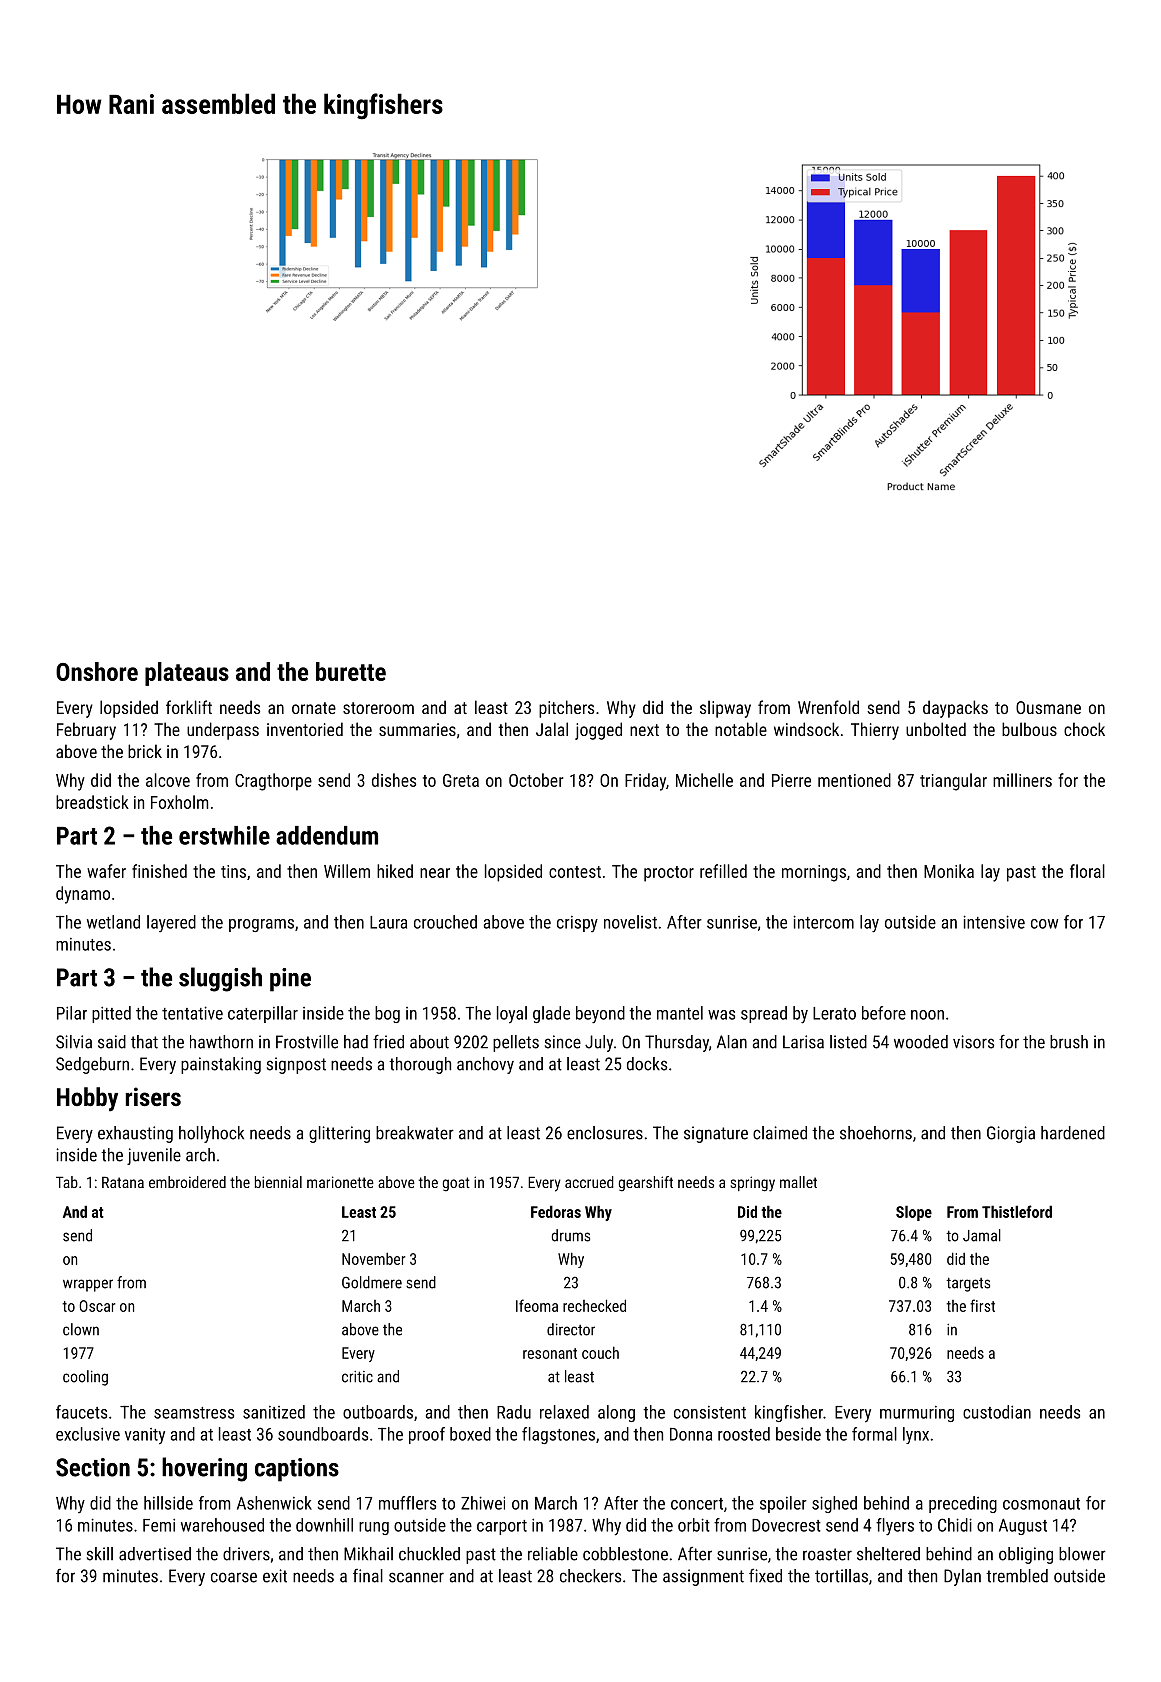  I want to click on triangular, so click(953, 782).
